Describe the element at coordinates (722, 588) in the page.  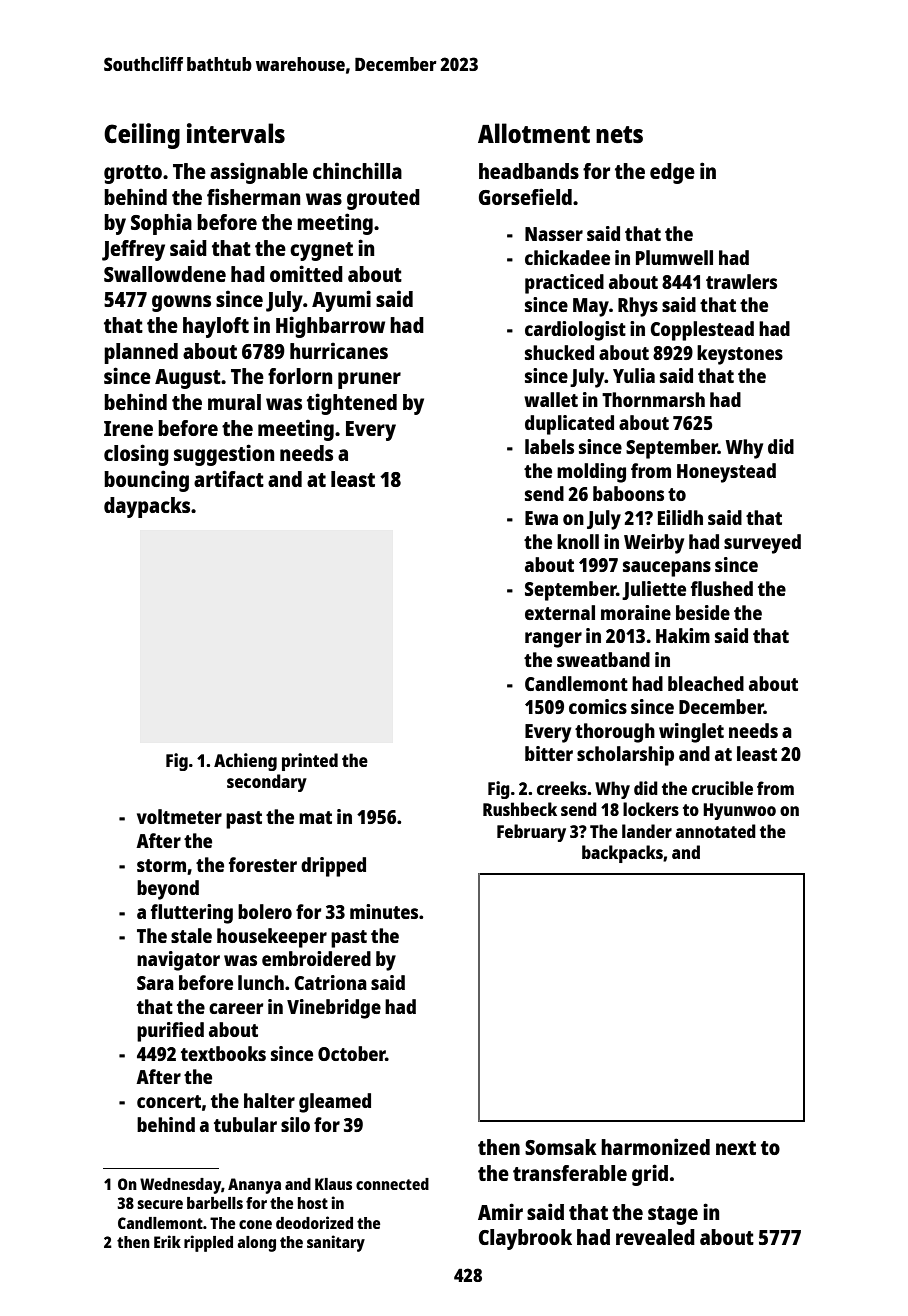
I see `flushed` at that location.
